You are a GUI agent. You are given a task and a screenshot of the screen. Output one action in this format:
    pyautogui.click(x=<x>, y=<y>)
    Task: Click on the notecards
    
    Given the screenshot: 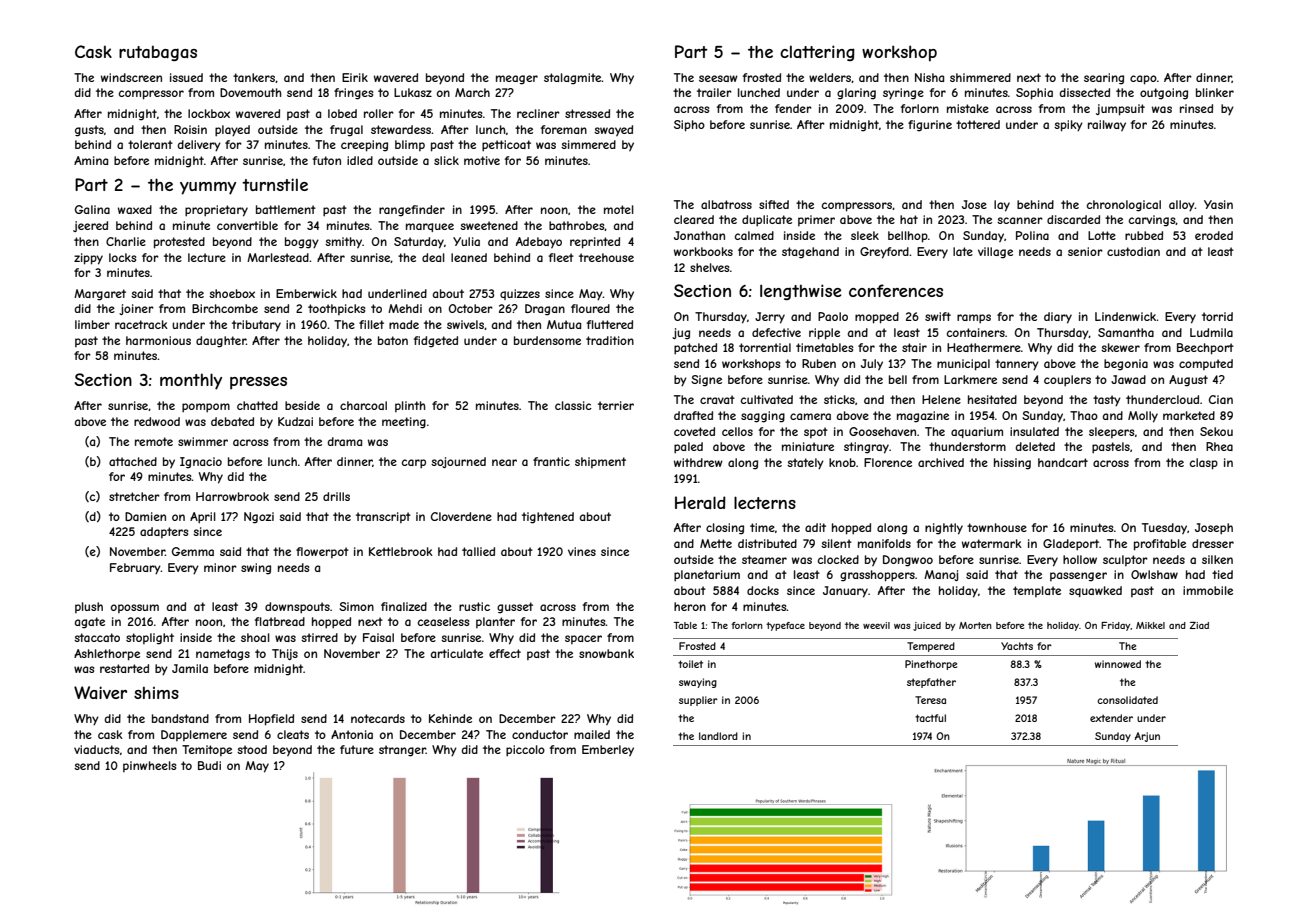 What is the action you would take?
    pyautogui.click(x=378, y=718)
